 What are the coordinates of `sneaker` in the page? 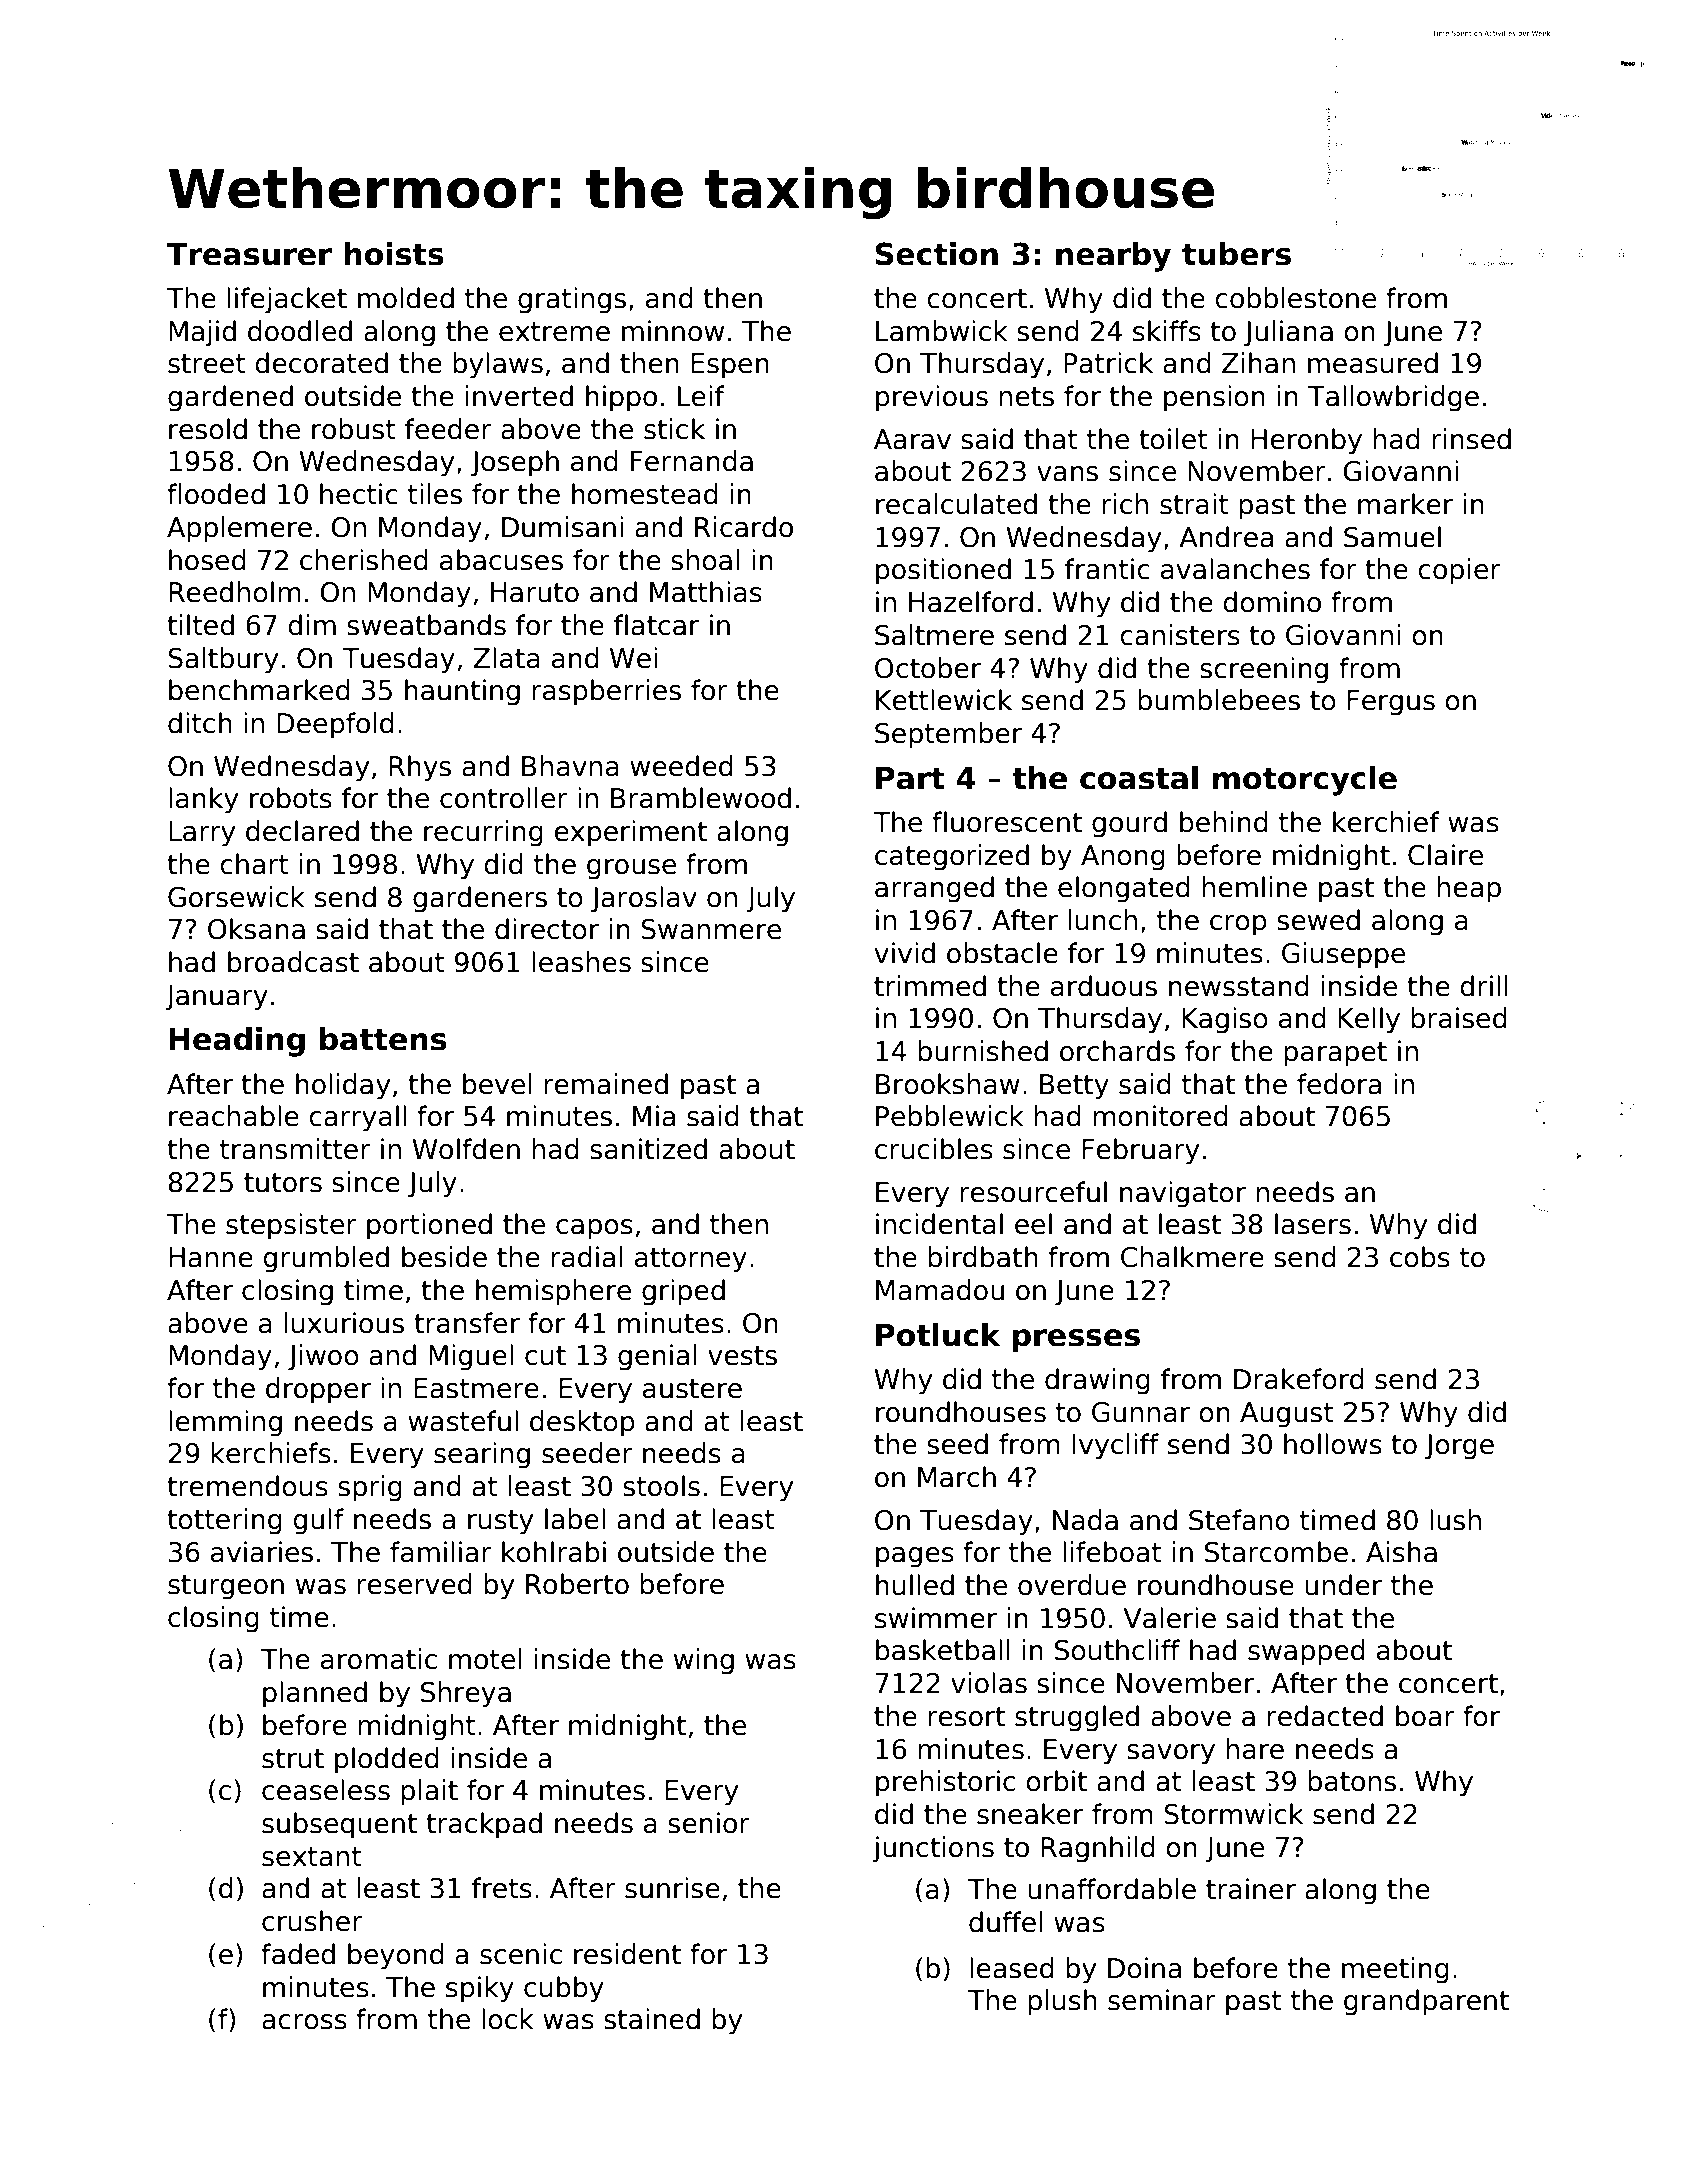 It's located at (1030, 1814).
